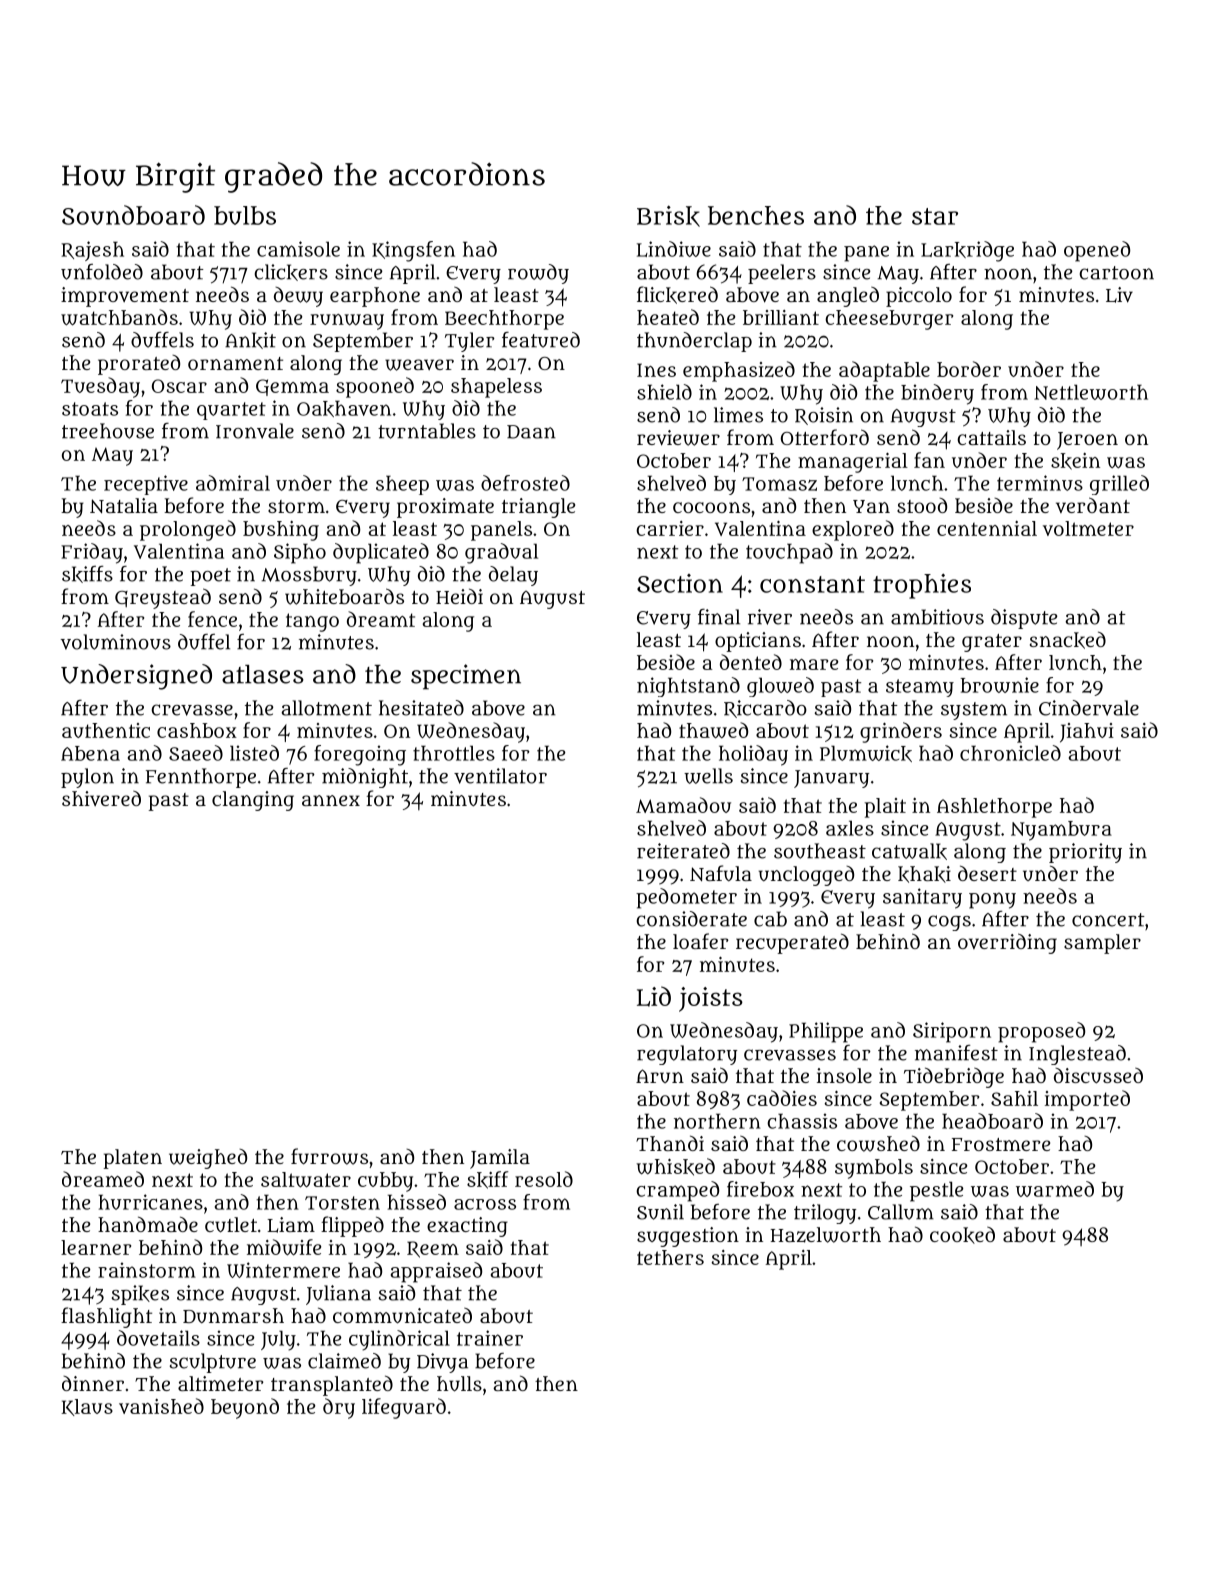 Image resolution: width=1221 pixels, height=1581 pixels. Describe the element at coordinates (96, 1247) in the screenshot. I see `learner` at that location.
